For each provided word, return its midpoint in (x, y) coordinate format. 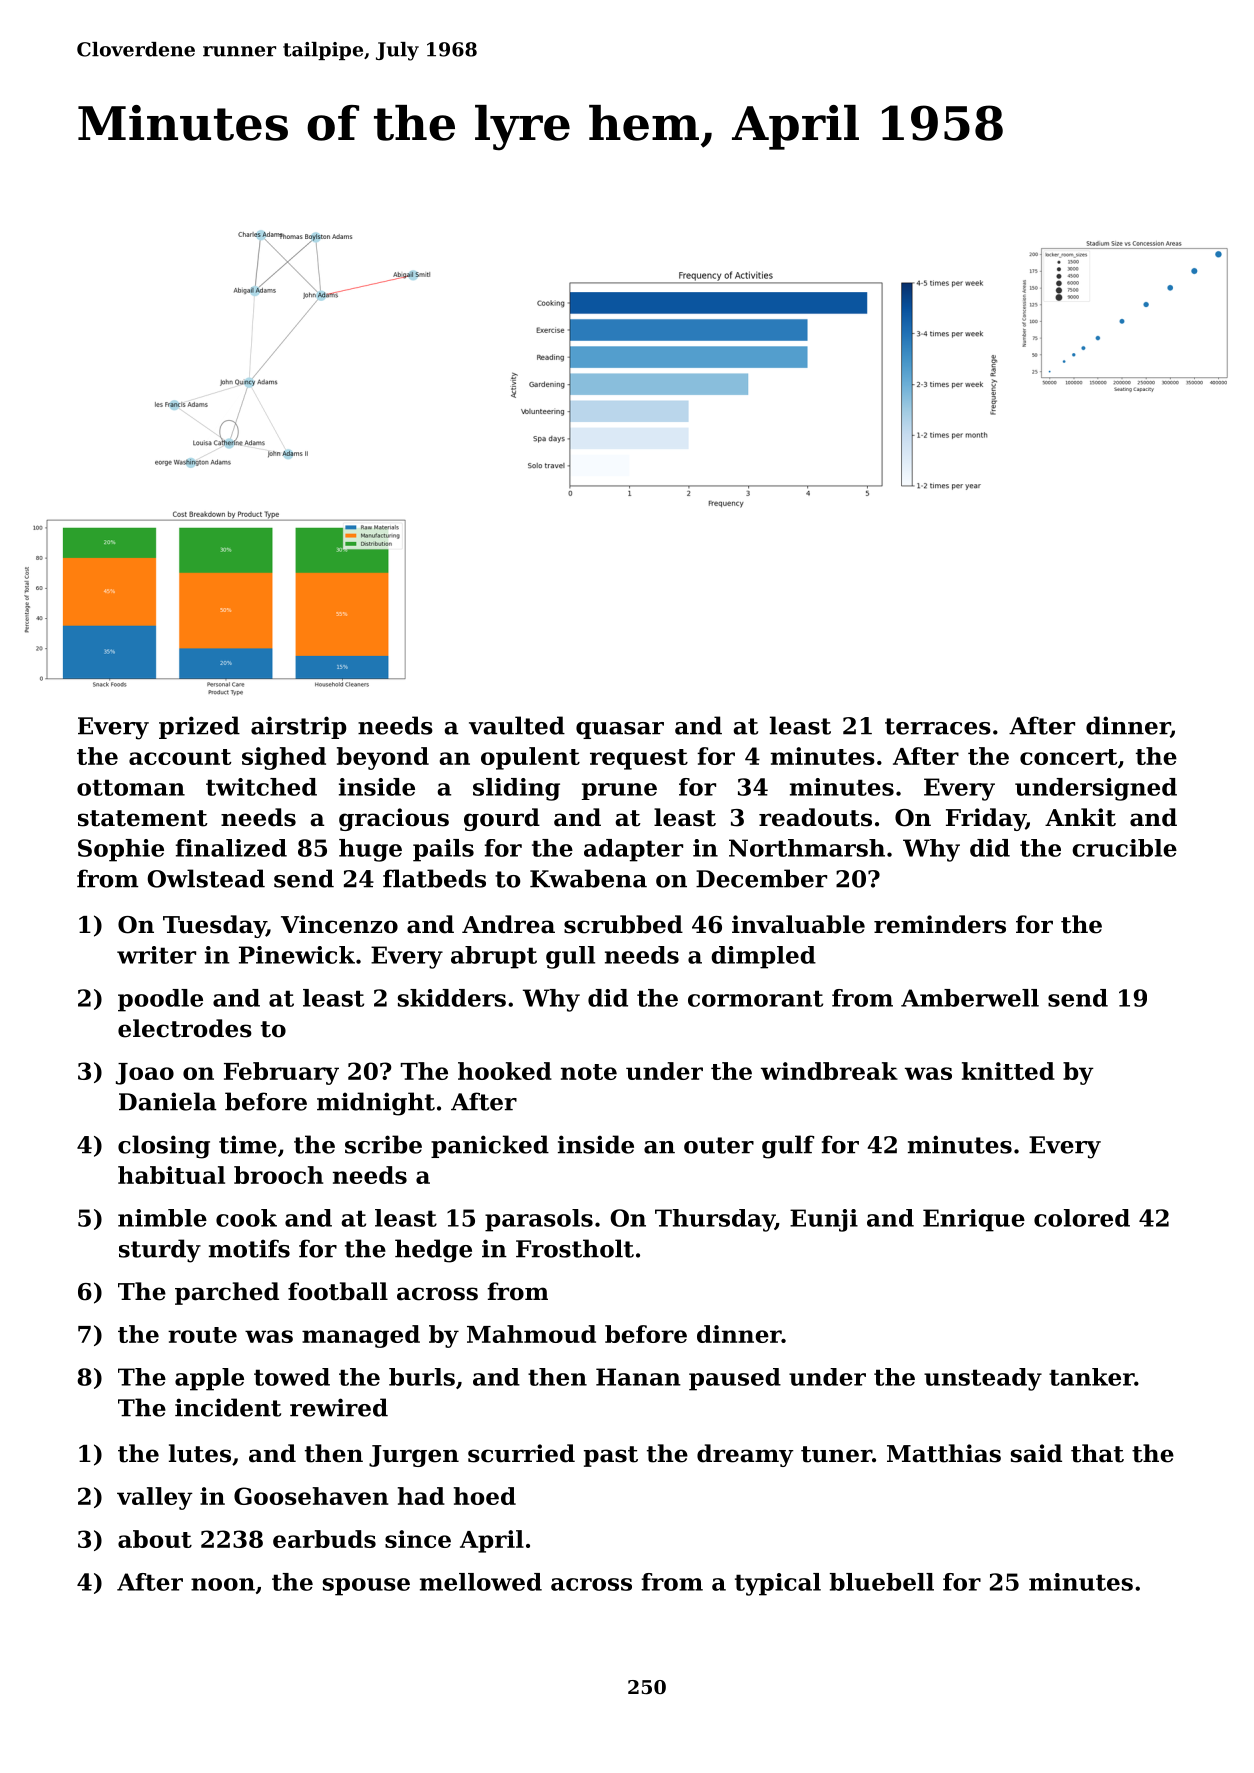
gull (570, 957)
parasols (539, 1220)
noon (223, 1584)
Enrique (974, 1220)
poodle (160, 1000)
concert (1068, 757)
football (338, 1291)
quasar (620, 730)
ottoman (131, 787)
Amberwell (970, 998)
